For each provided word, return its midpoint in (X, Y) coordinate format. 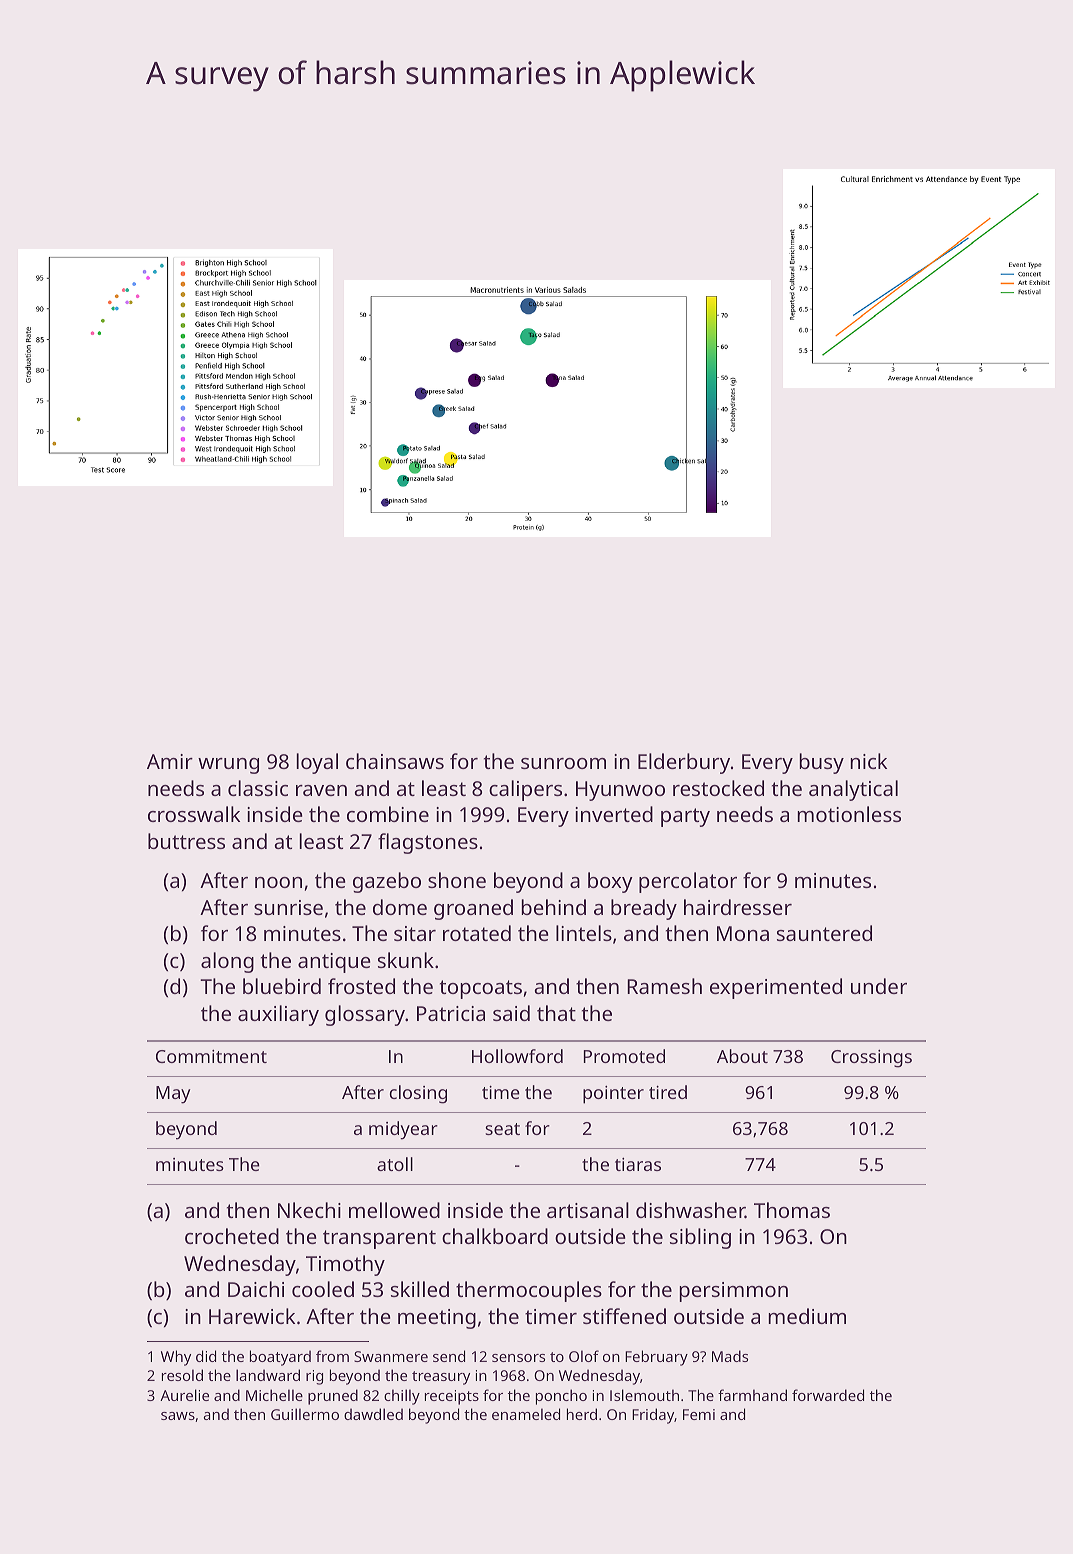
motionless (849, 814)
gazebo (387, 882)
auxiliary (278, 1015)
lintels (584, 933)
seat (502, 1129)
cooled (323, 1289)
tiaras (638, 1164)
